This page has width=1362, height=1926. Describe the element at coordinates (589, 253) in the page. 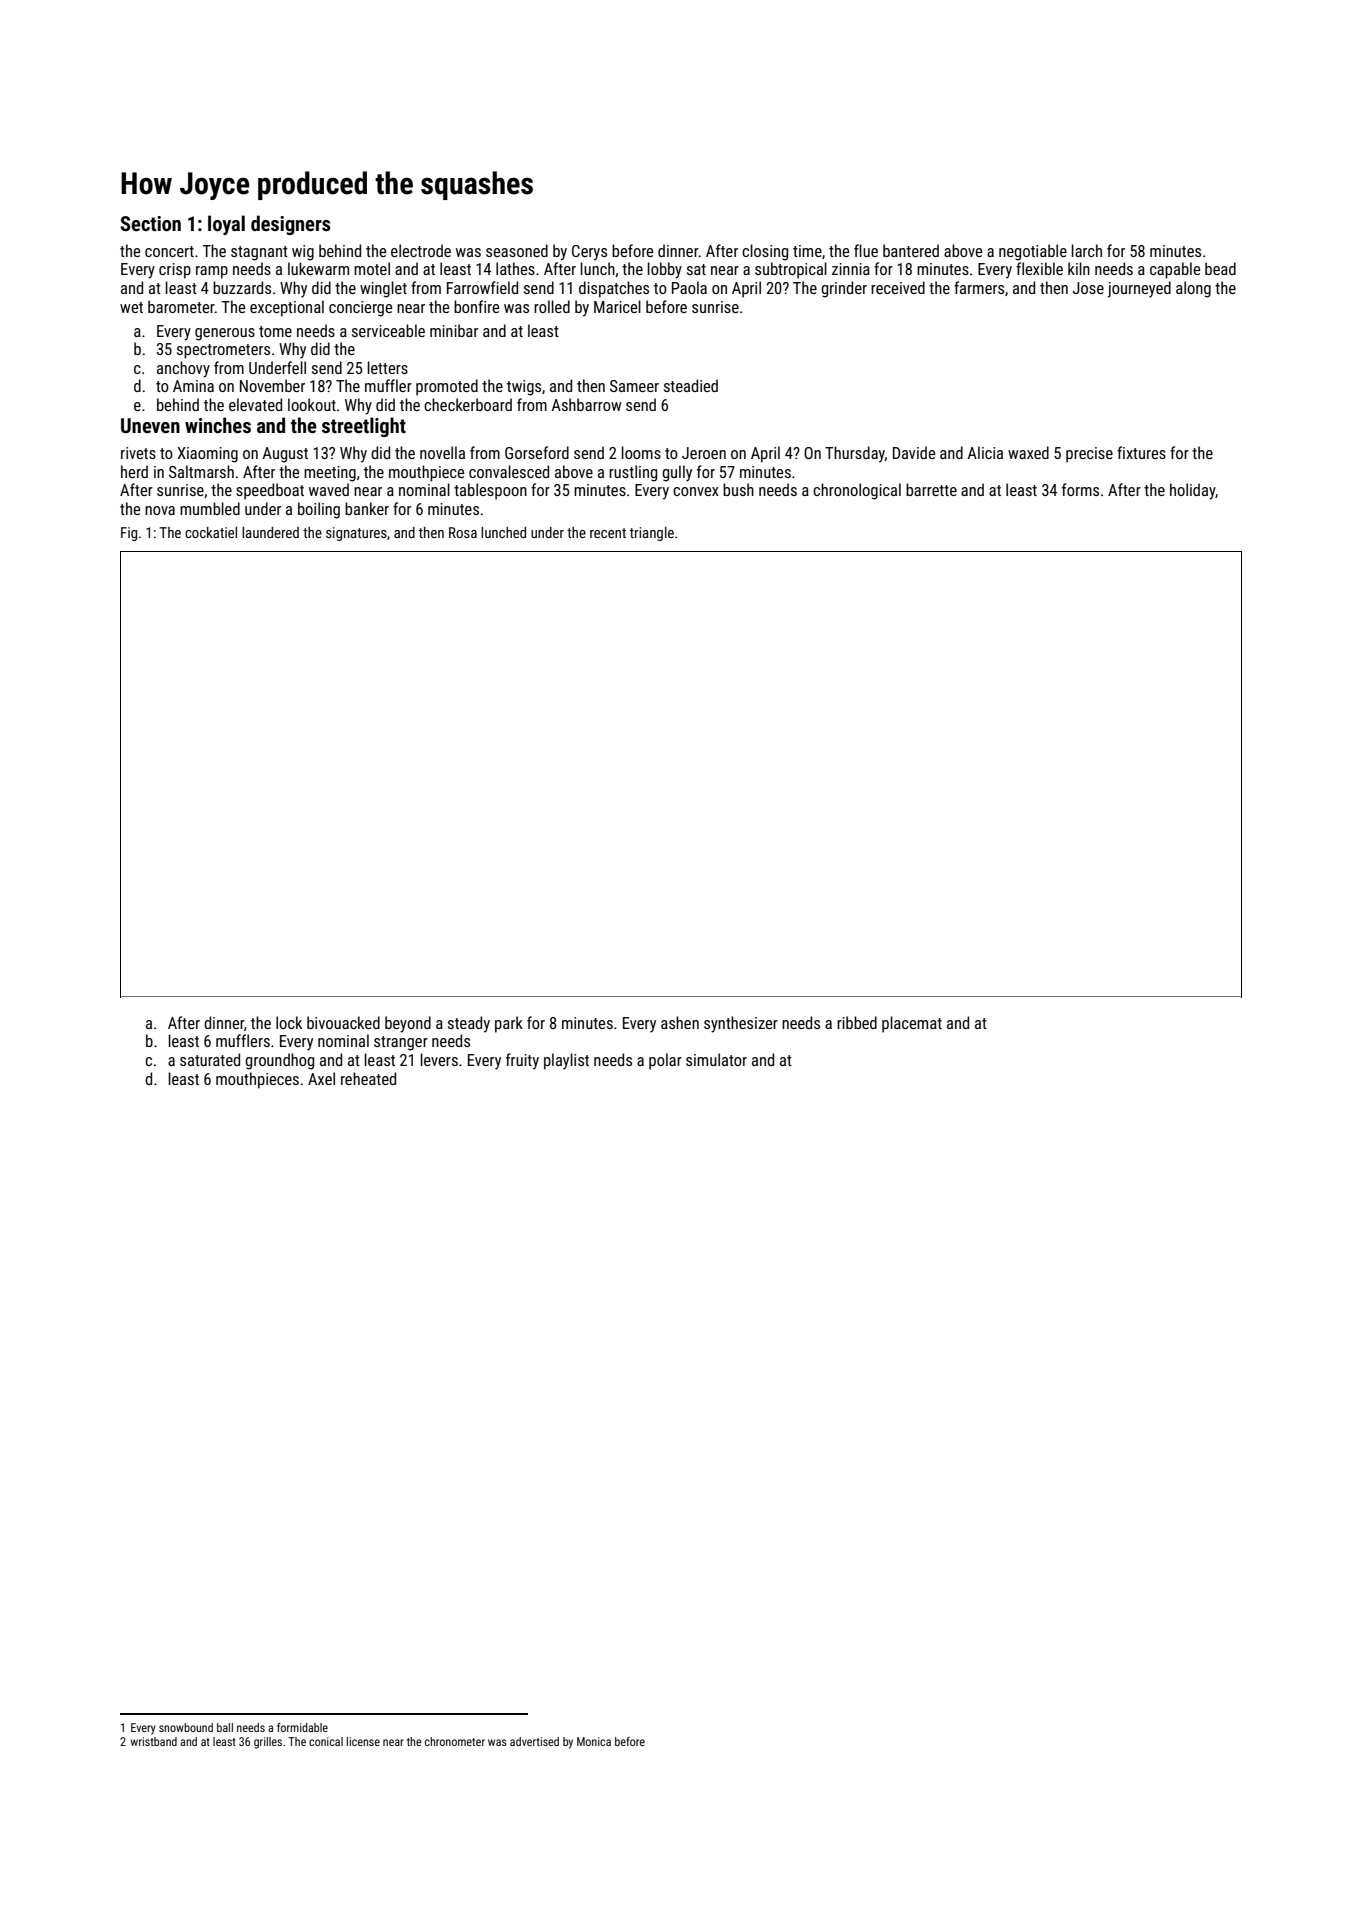

I see `Cerys` at that location.
